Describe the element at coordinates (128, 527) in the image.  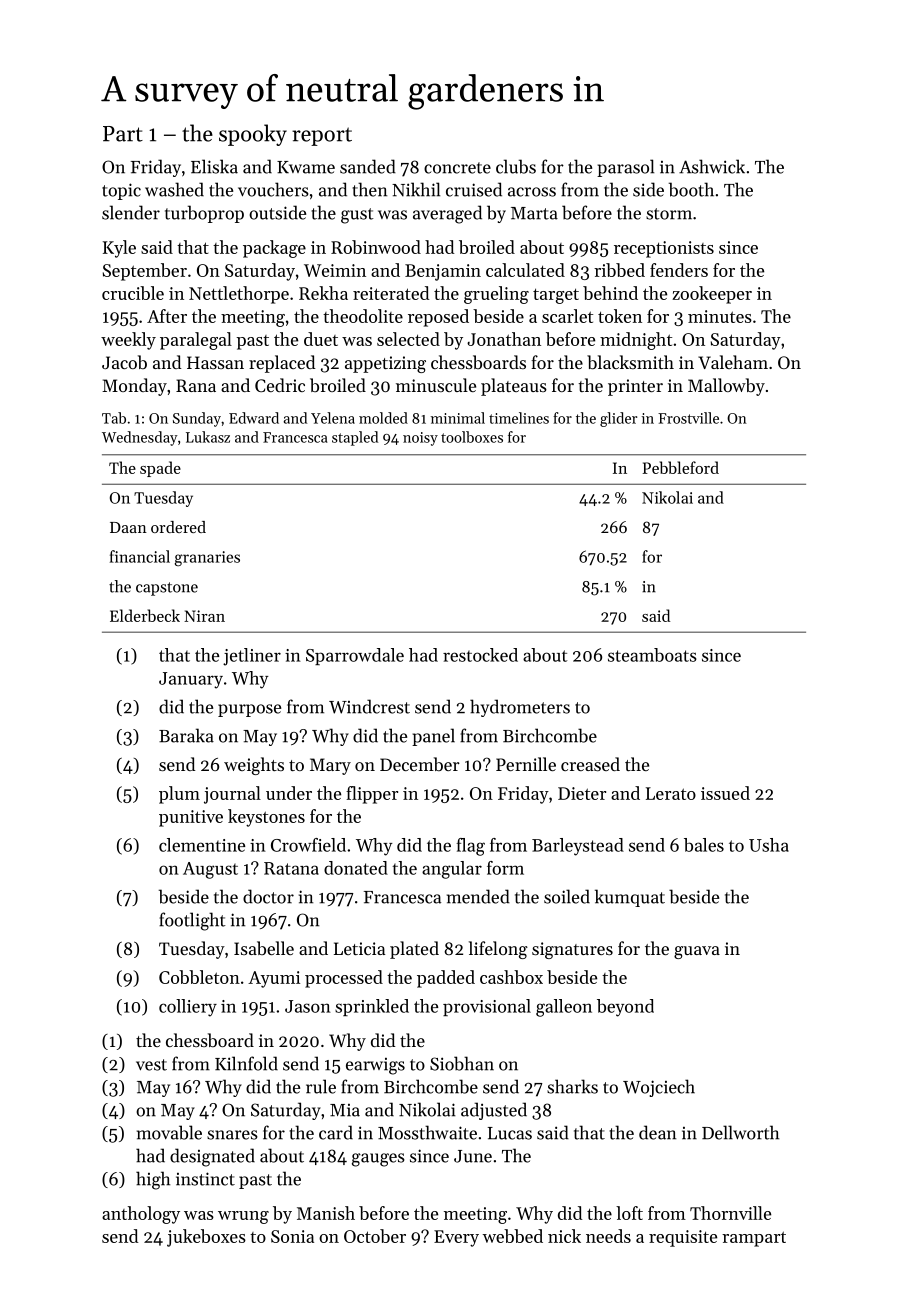
I see `Daan` at that location.
